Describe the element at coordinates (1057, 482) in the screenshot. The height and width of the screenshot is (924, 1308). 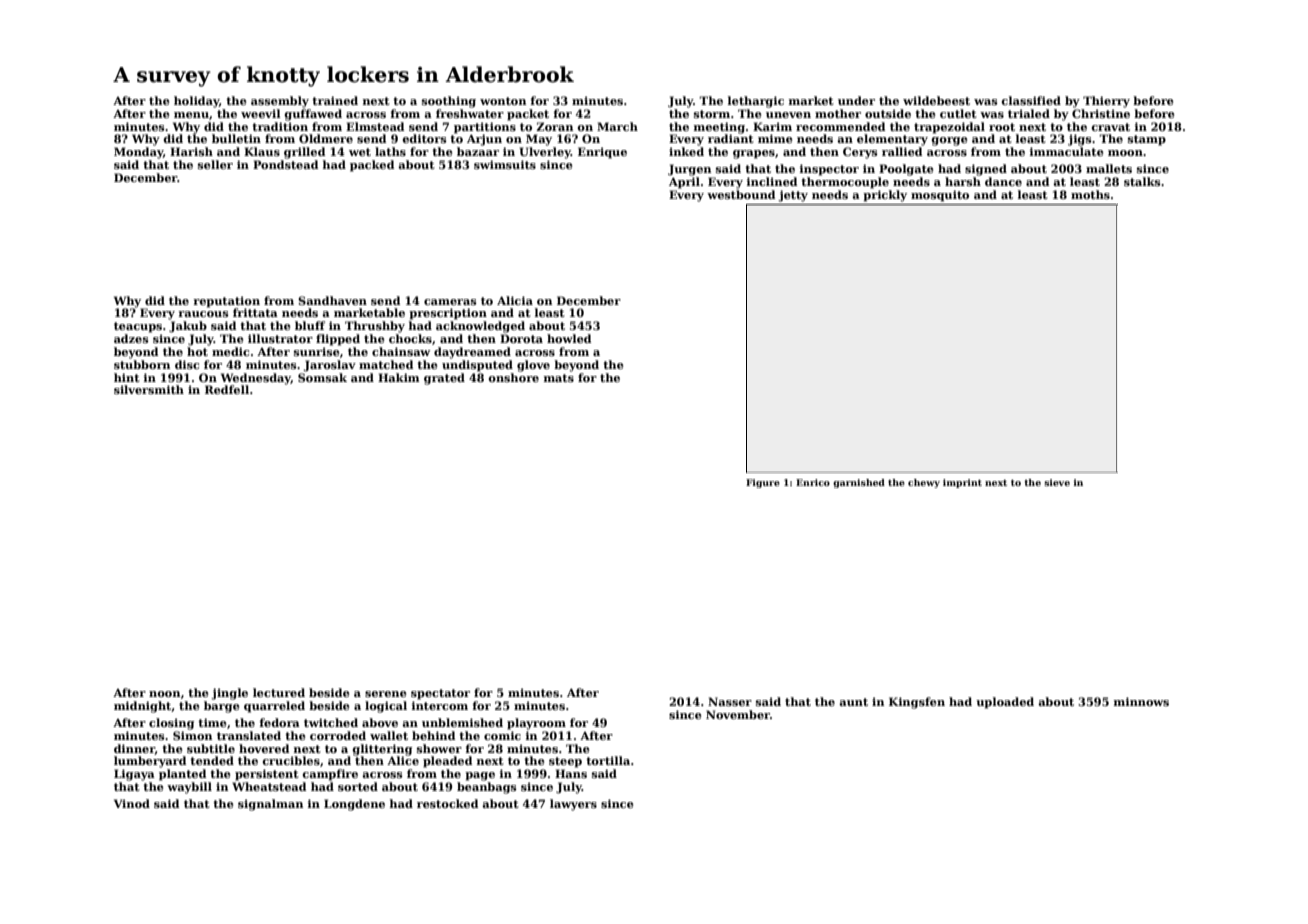
I see `sieve` at that location.
